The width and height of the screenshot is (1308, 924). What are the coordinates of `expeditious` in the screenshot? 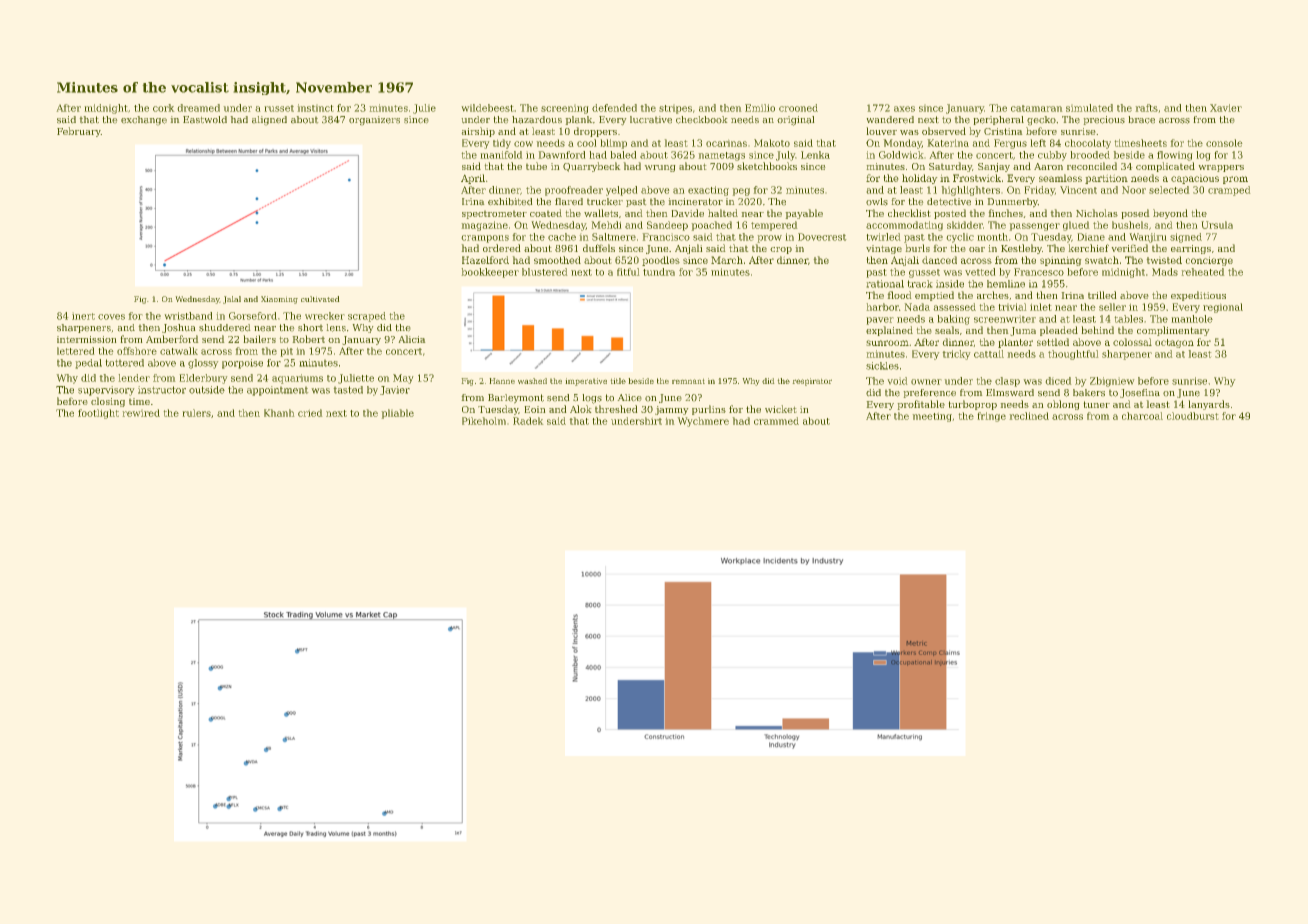 It's located at (1198, 296).
